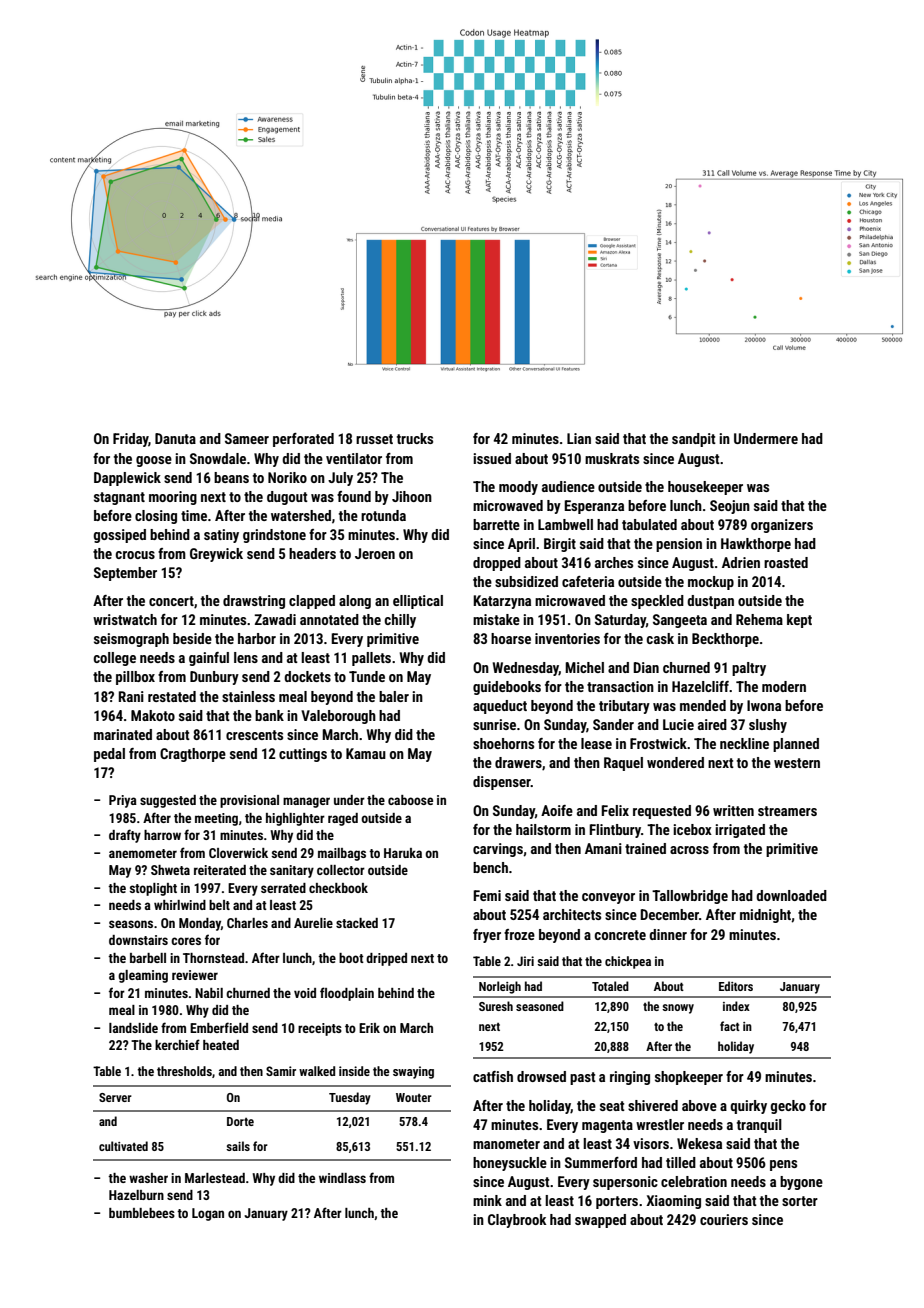 This screenshot has width=924, height=1308. Describe the element at coordinates (502, 602) in the screenshot. I see `Katarzyna` at that location.
